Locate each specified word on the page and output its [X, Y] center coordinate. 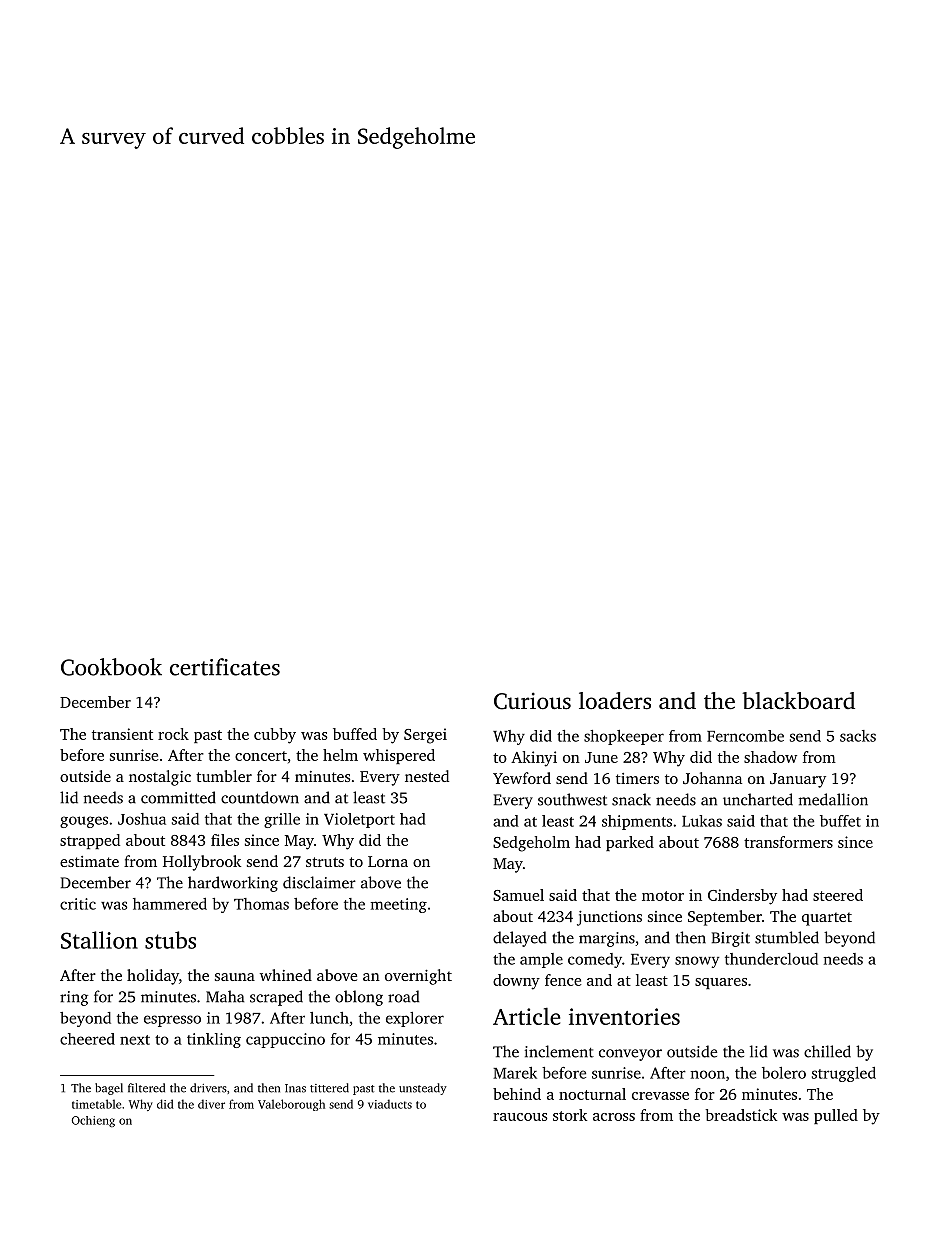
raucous [520, 1117]
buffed [355, 734]
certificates [225, 667]
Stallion [99, 940]
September [725, 918]
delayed [519, 939]
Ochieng [93, 1121]
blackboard [798, 700]
